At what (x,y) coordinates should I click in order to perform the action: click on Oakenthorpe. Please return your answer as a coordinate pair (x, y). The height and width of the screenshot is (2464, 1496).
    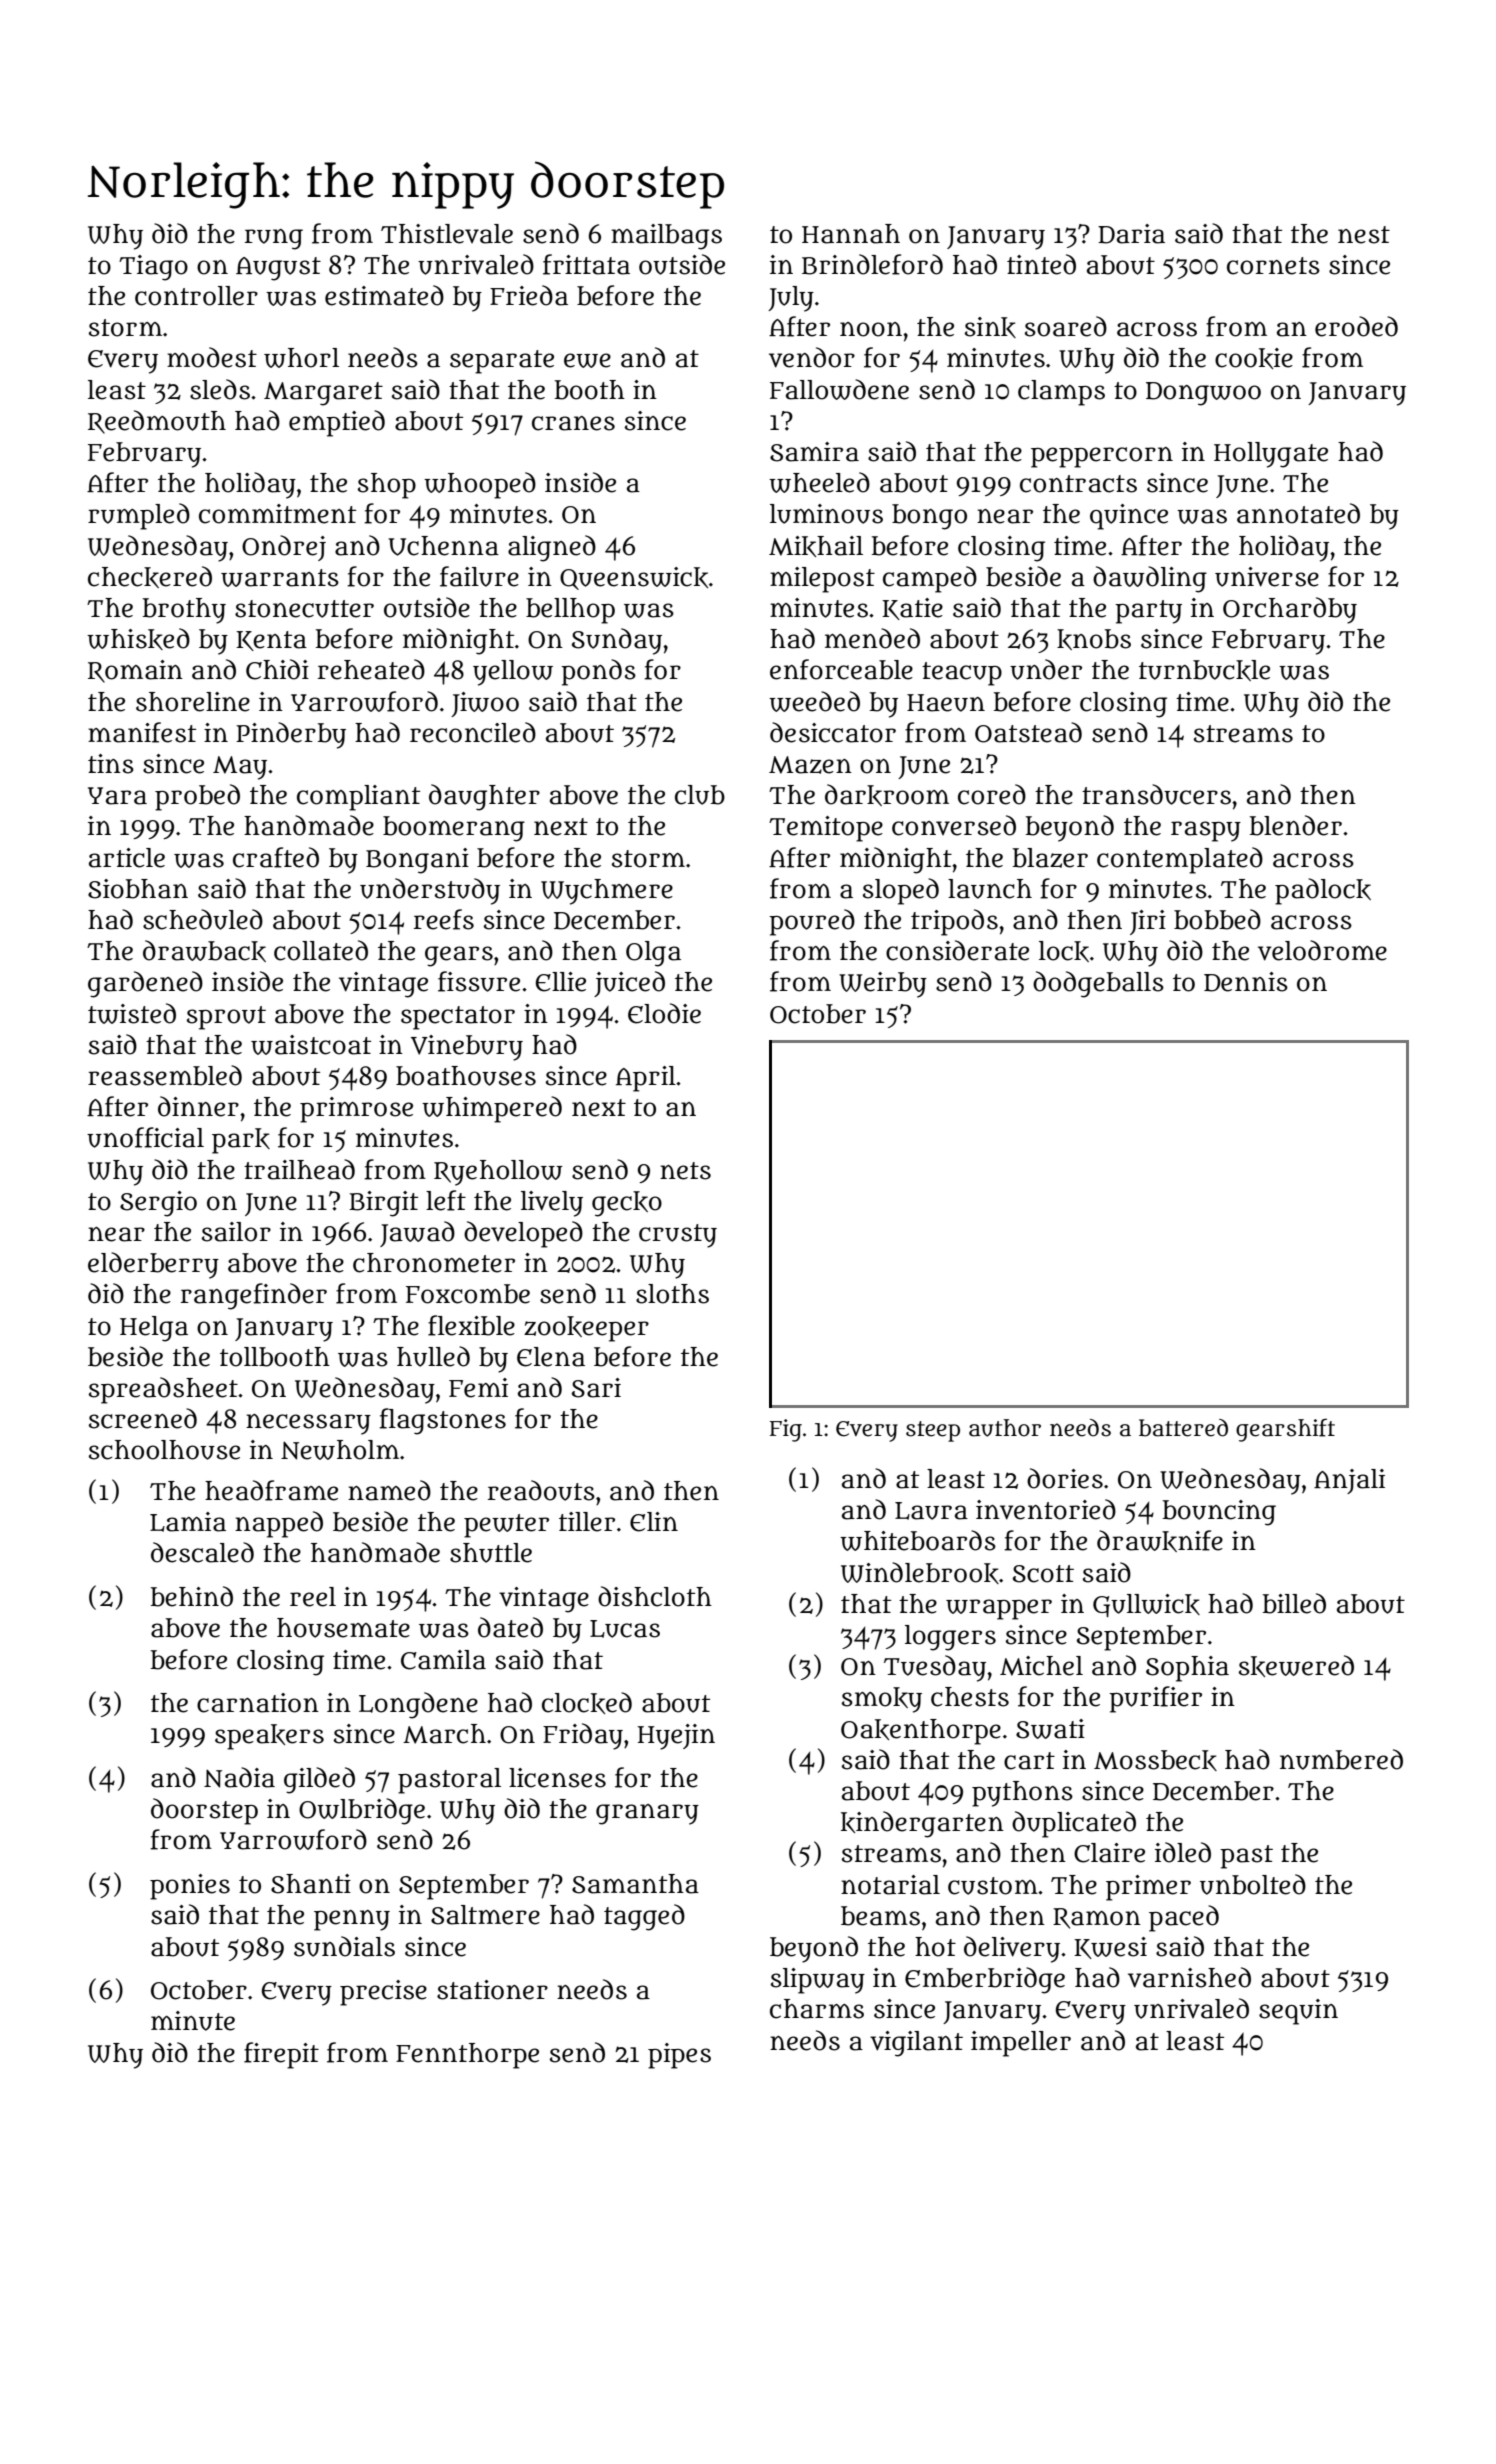
    Looking at the image, I should click on (921, 1732).
